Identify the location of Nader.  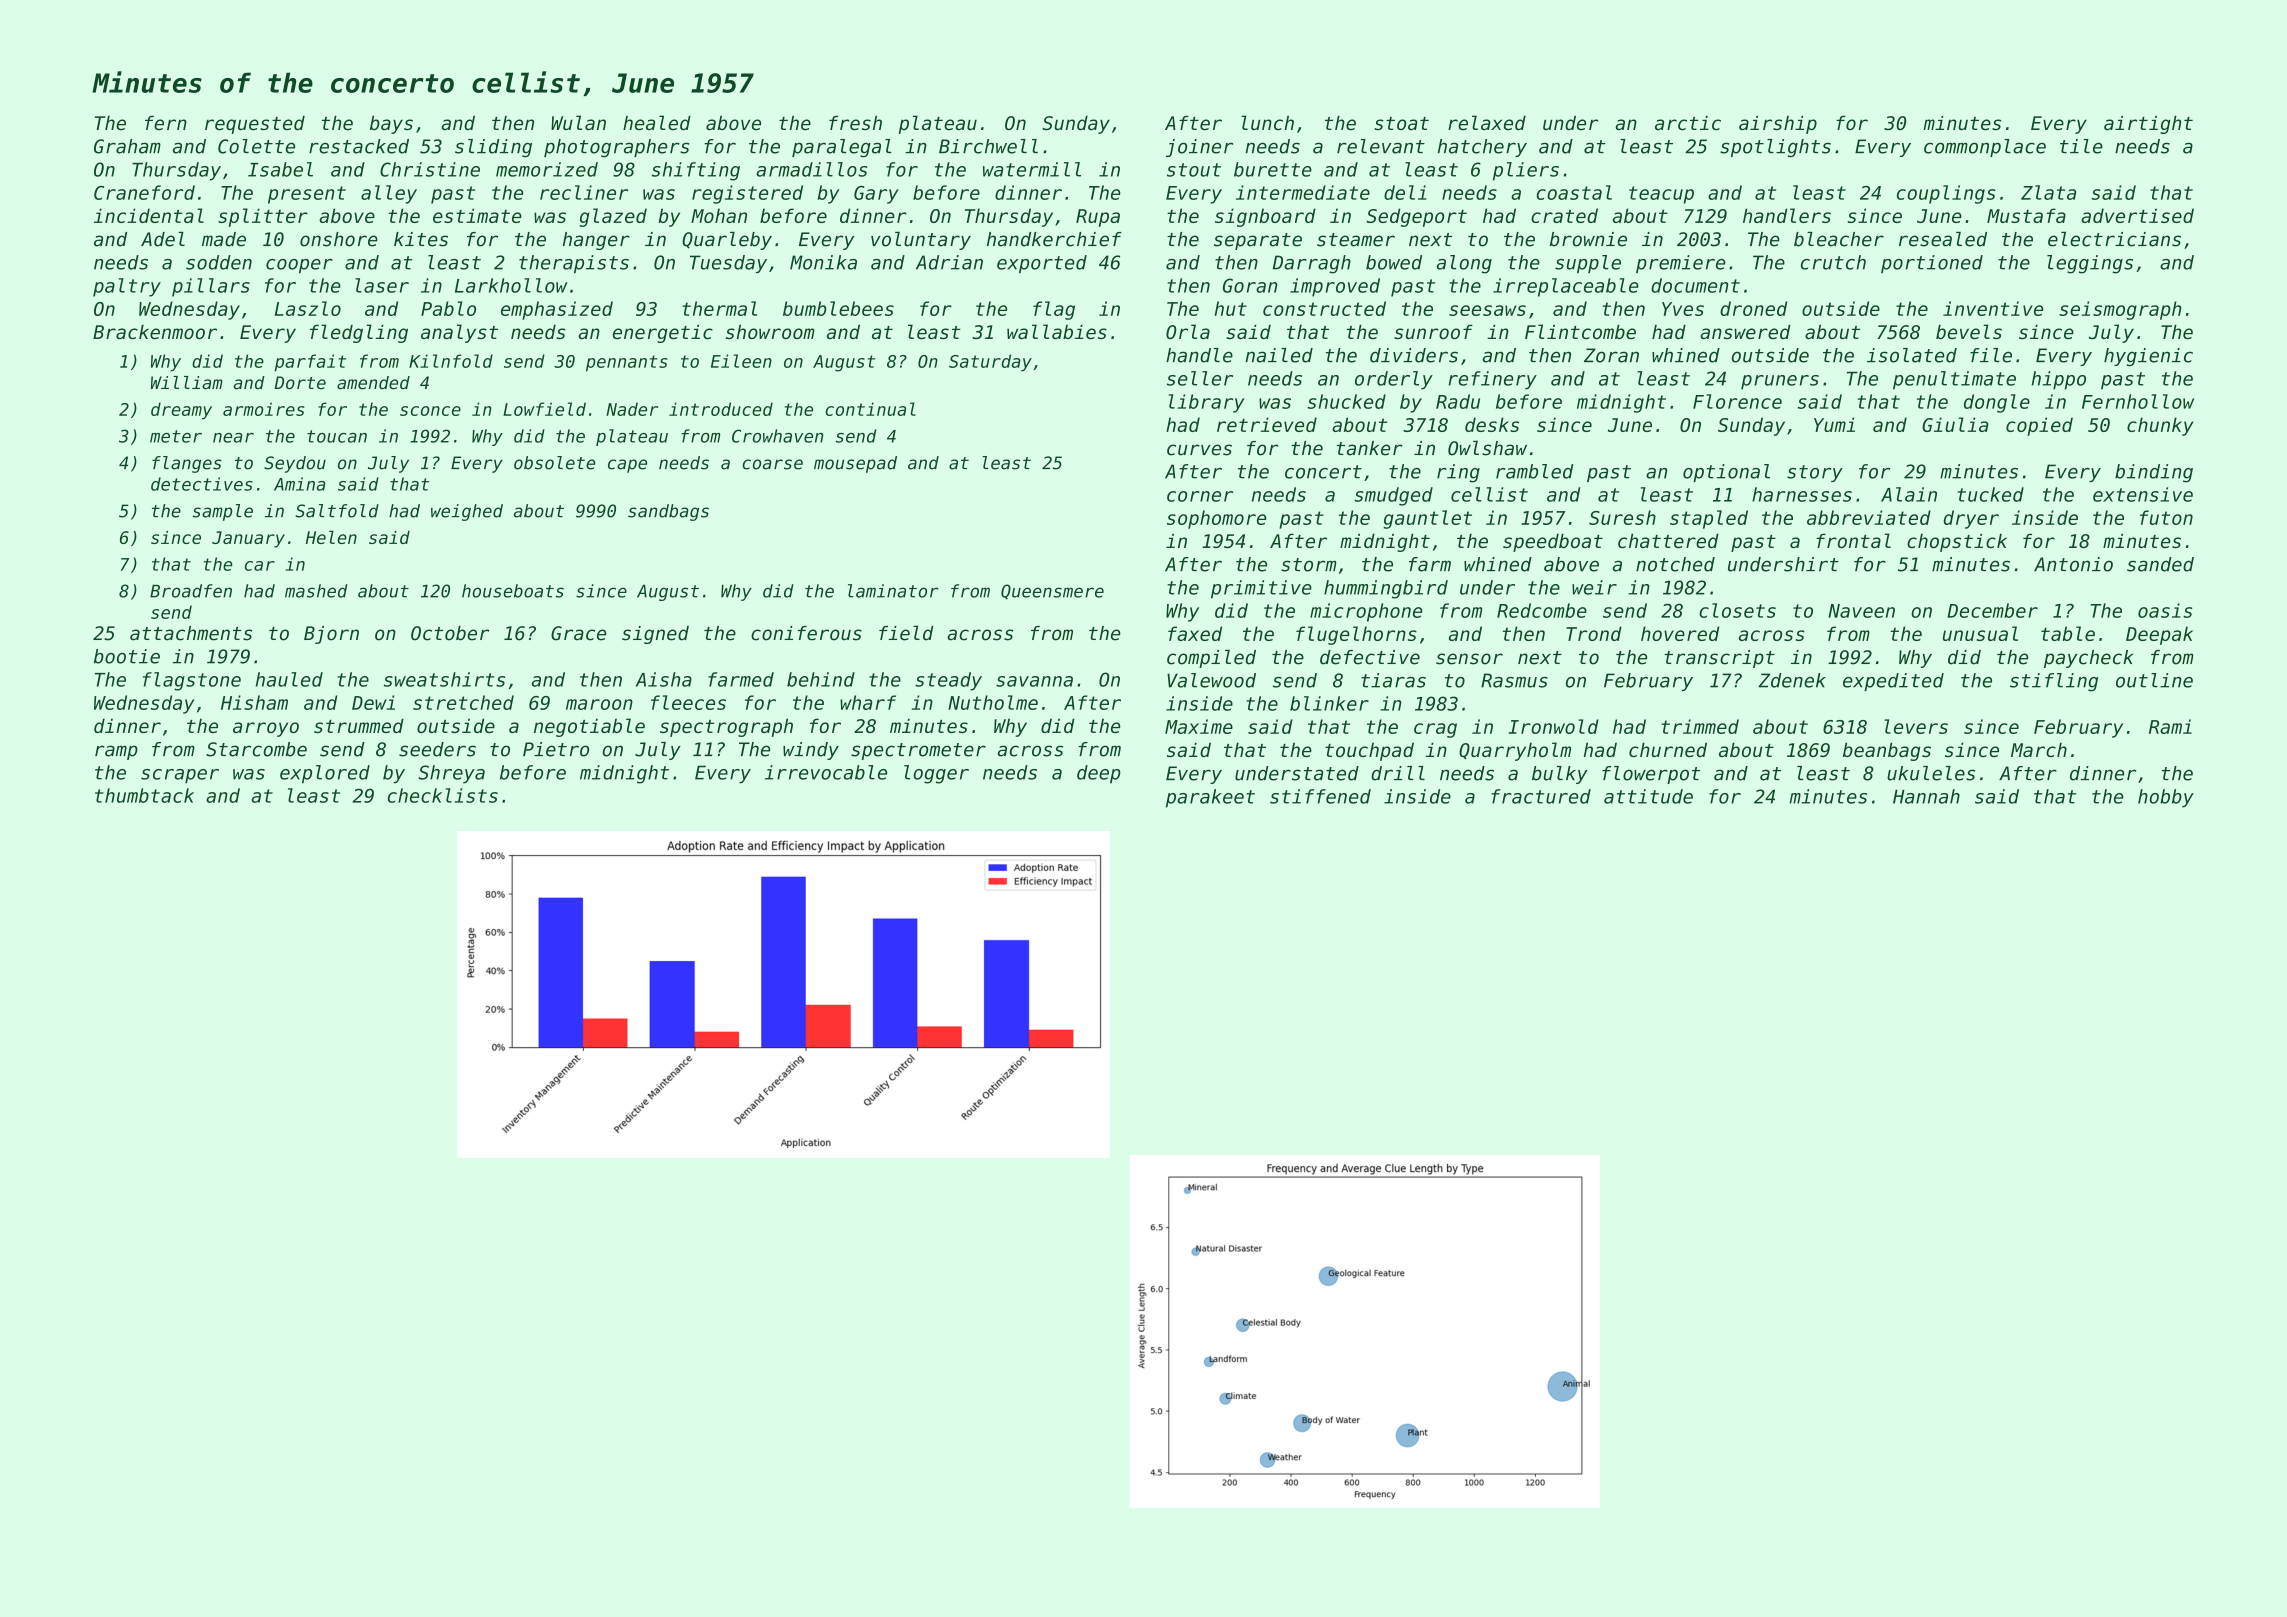
(632, 409).
